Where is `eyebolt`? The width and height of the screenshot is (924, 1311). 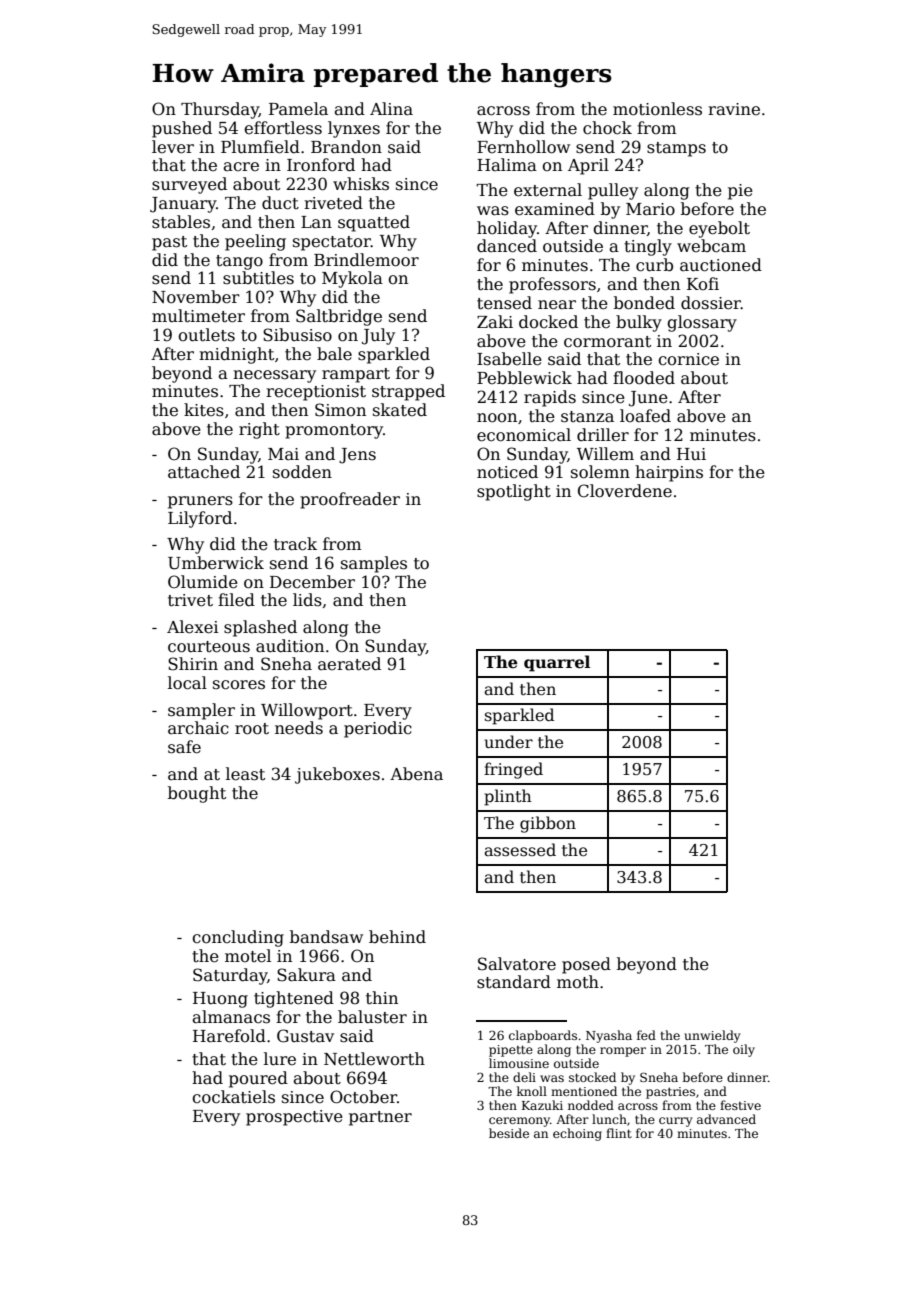
eyebolt is located at coordinates (719, 229).
